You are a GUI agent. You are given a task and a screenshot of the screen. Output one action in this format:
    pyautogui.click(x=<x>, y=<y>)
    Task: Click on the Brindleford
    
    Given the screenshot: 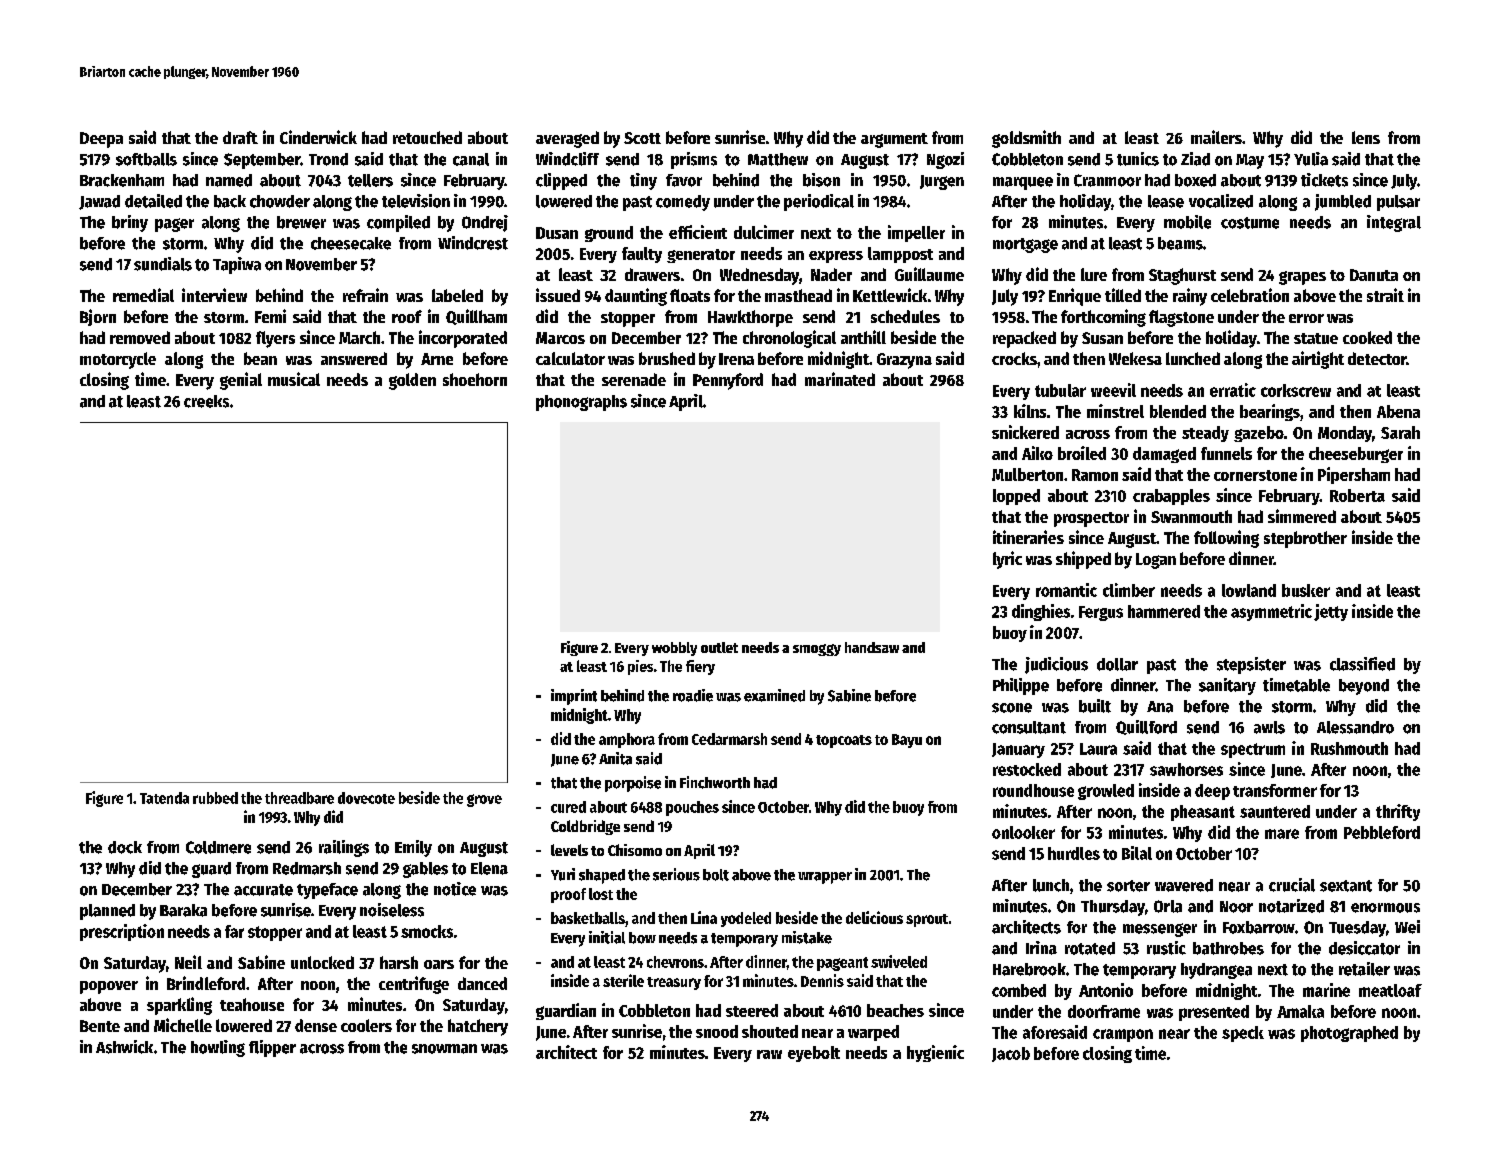 What is the action you would take?
    pyautogui.click(x=206, y=983)
